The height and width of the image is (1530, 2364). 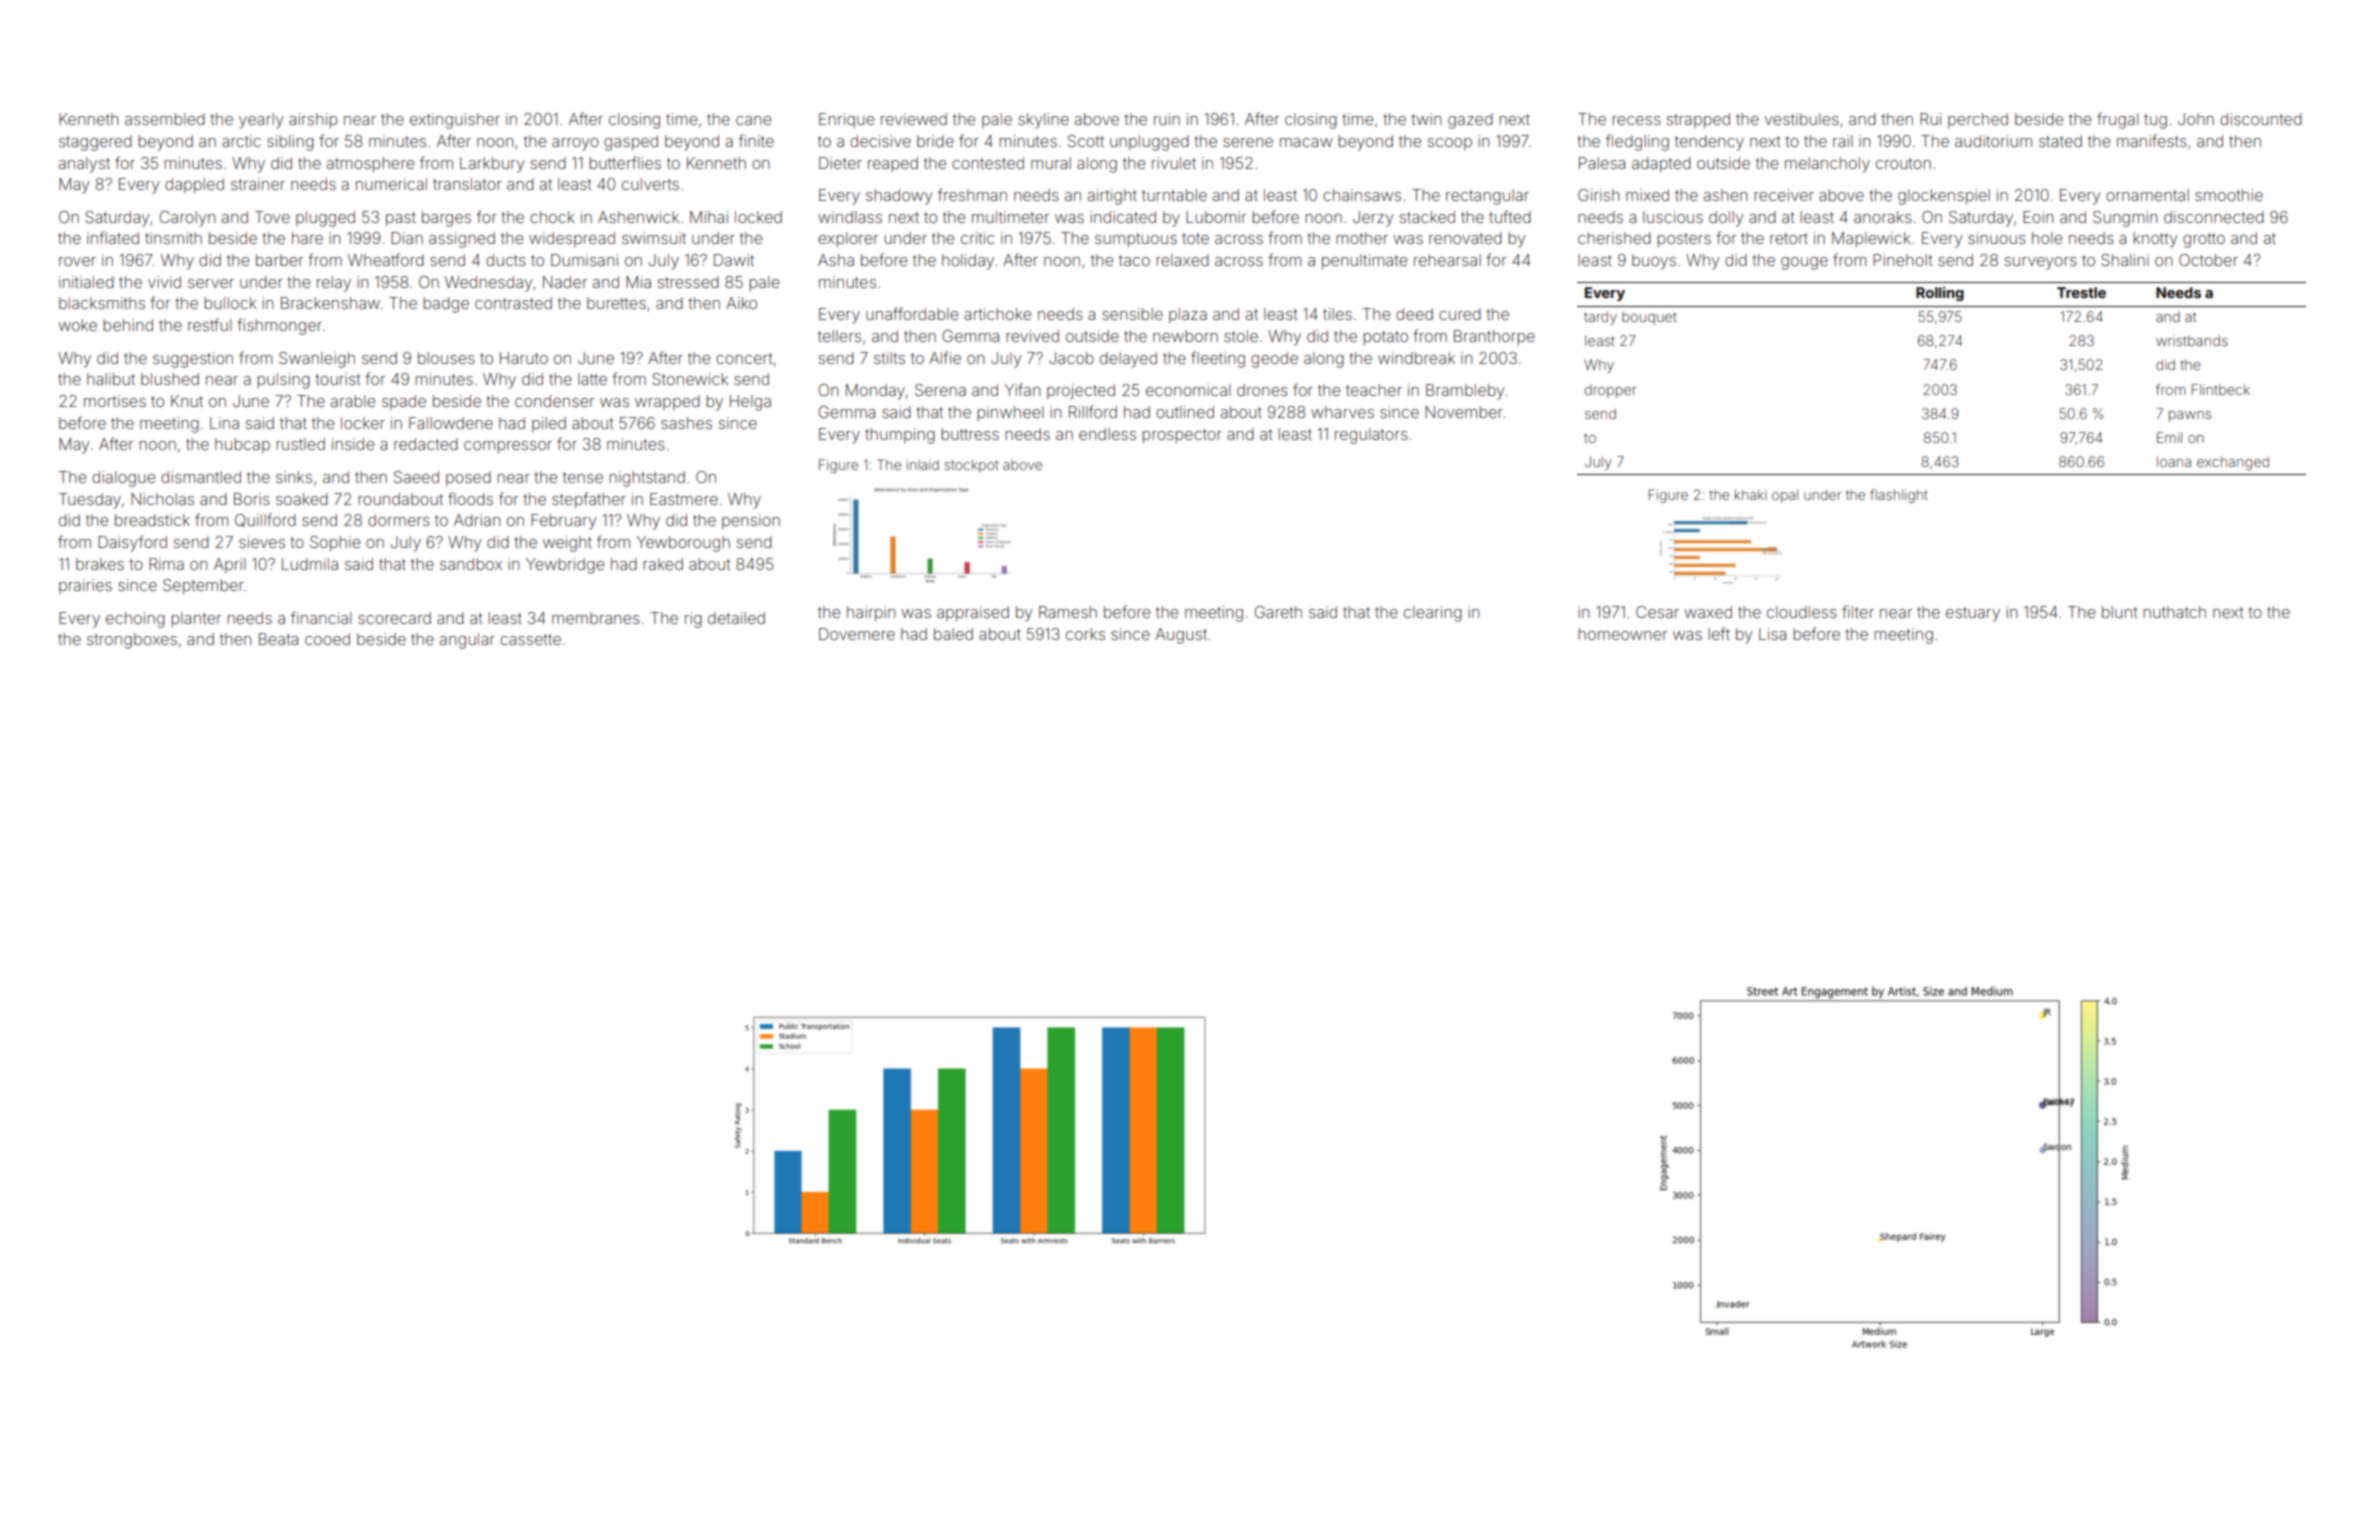 What do you see at coordinates (2204, 240) in the image?
I see `grotto` at bounding box center [2204, 240].
